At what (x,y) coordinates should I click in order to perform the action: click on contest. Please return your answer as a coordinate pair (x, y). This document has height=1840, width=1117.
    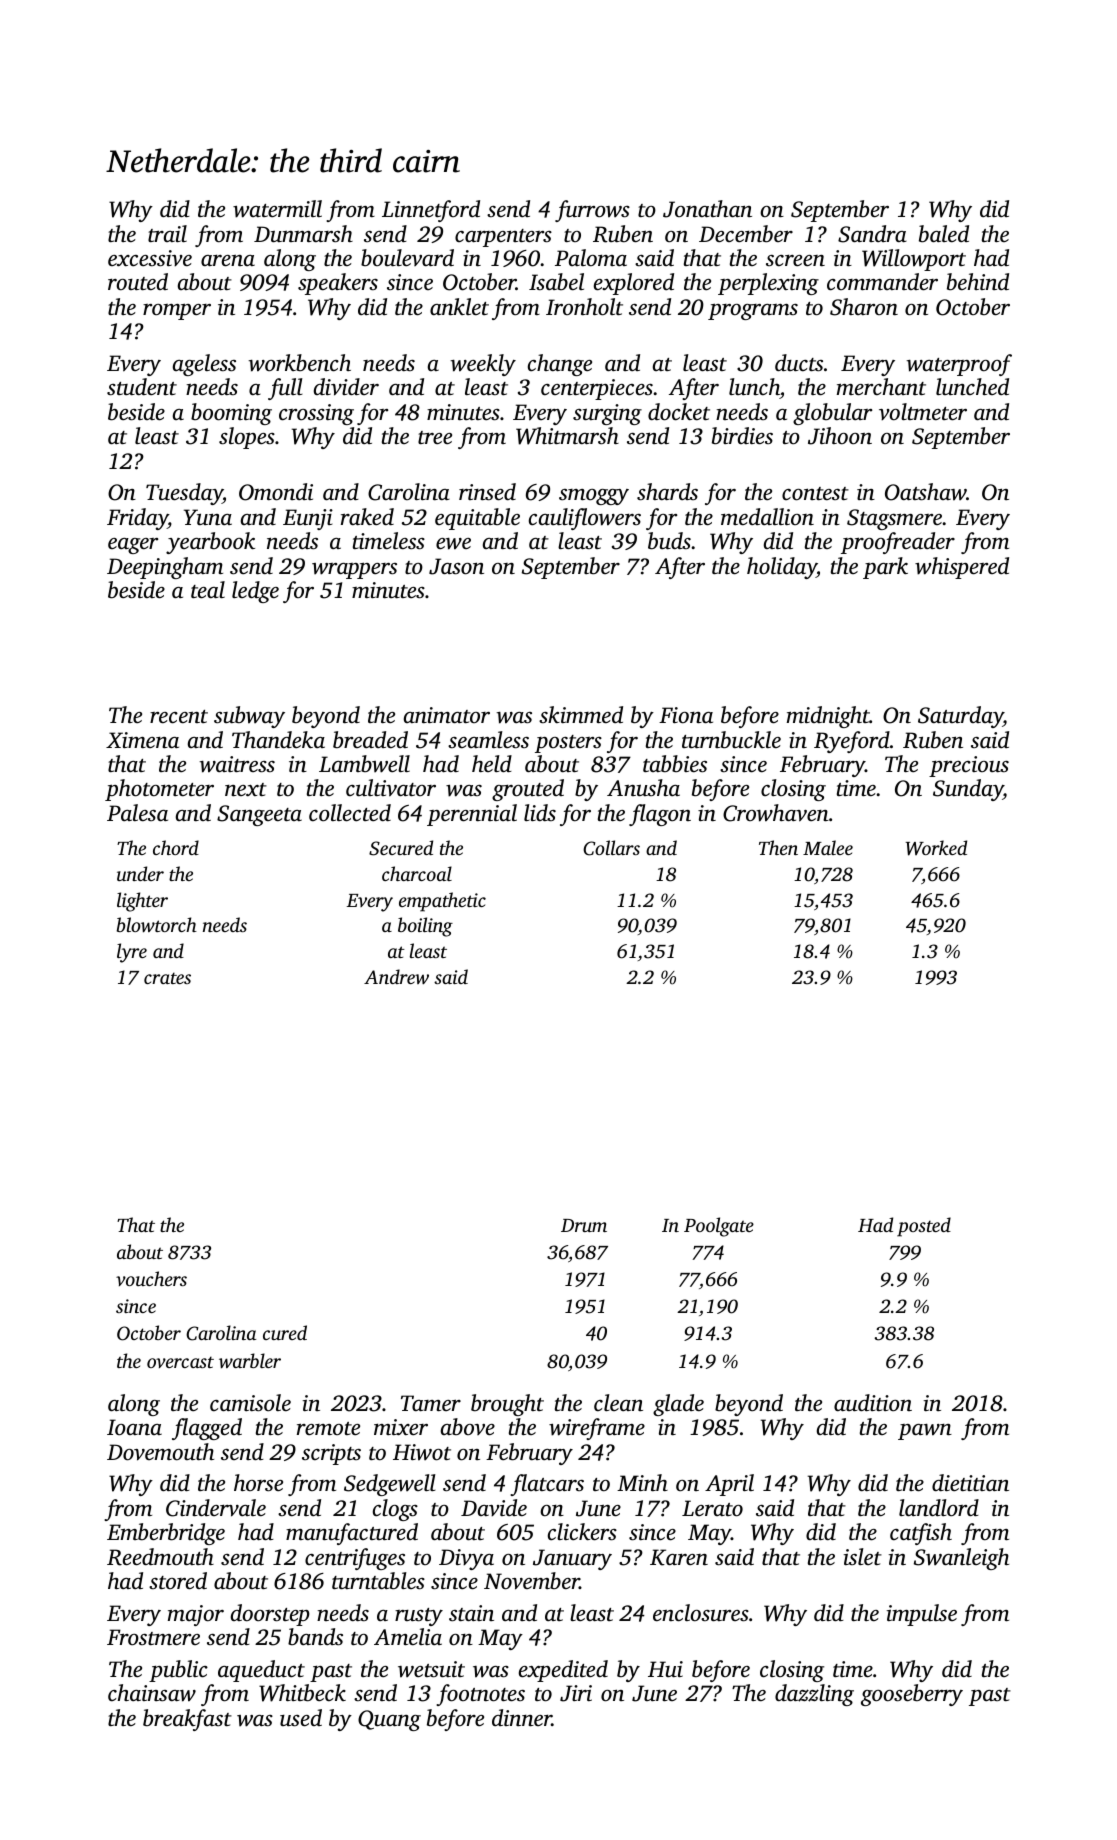
    Looking at the image, I should click on (815, 494).
